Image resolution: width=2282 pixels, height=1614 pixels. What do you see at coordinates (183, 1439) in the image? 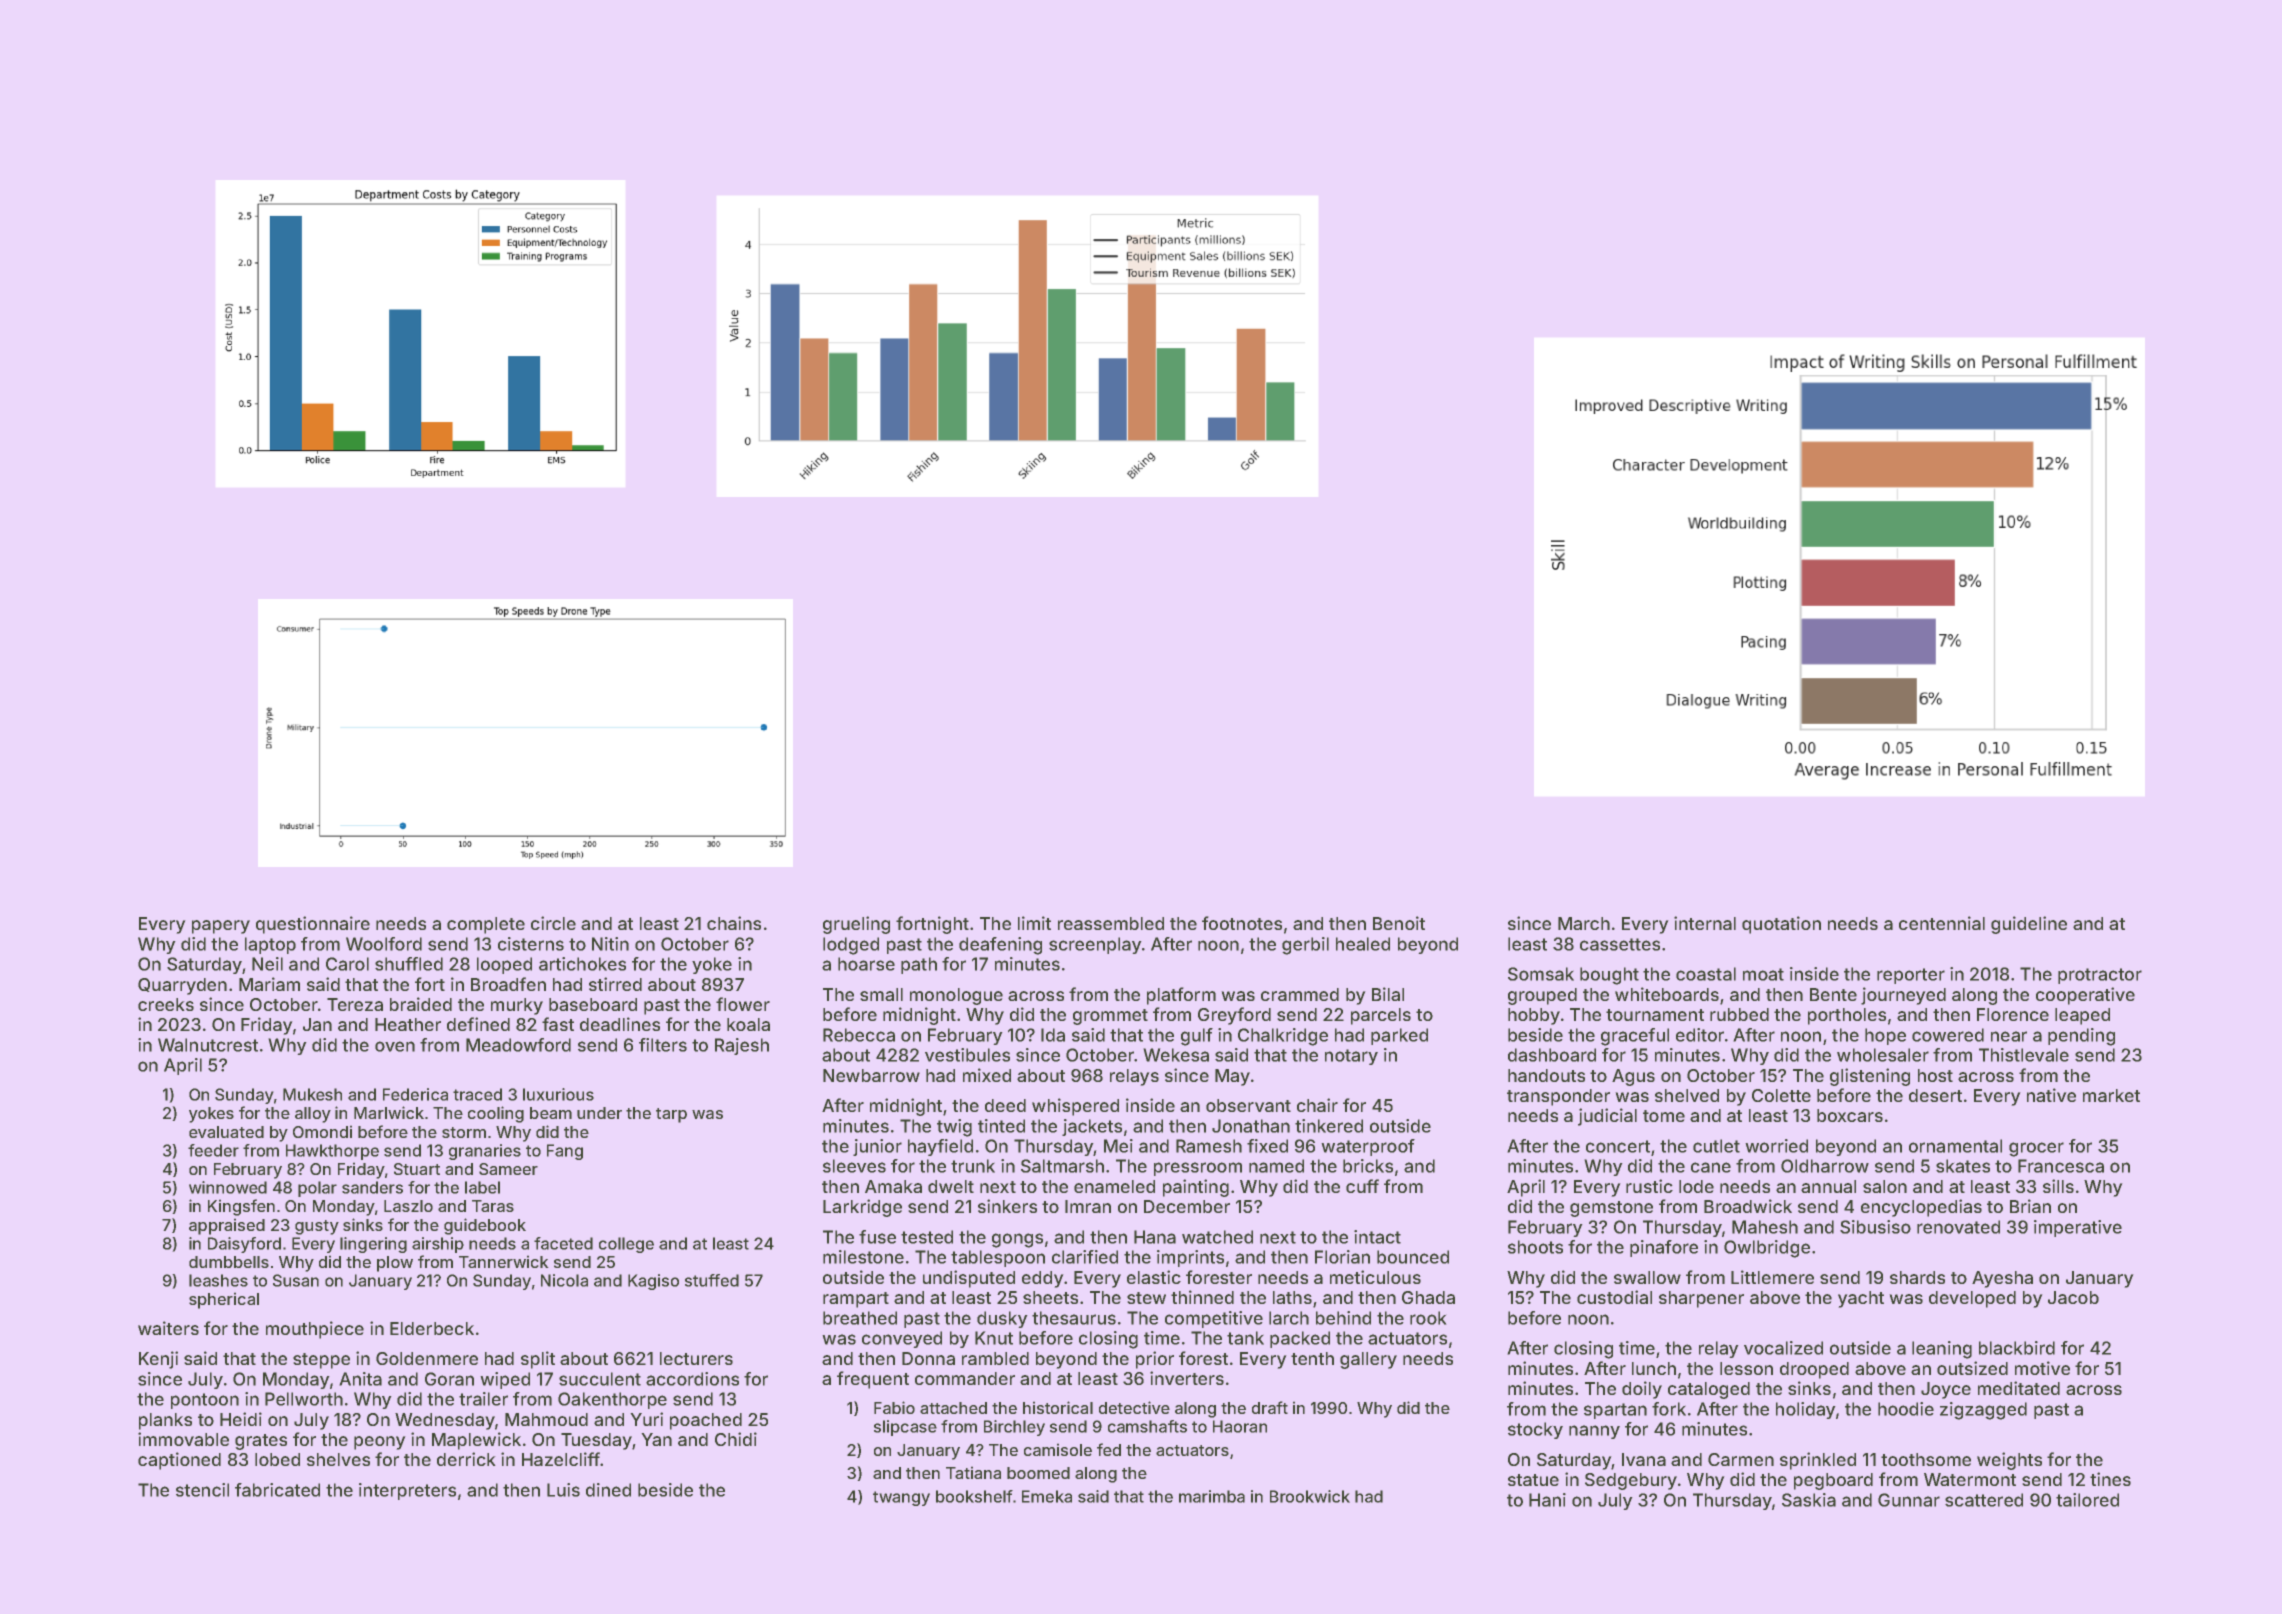
I see `immovable` at bounding box center [183, 1439].
